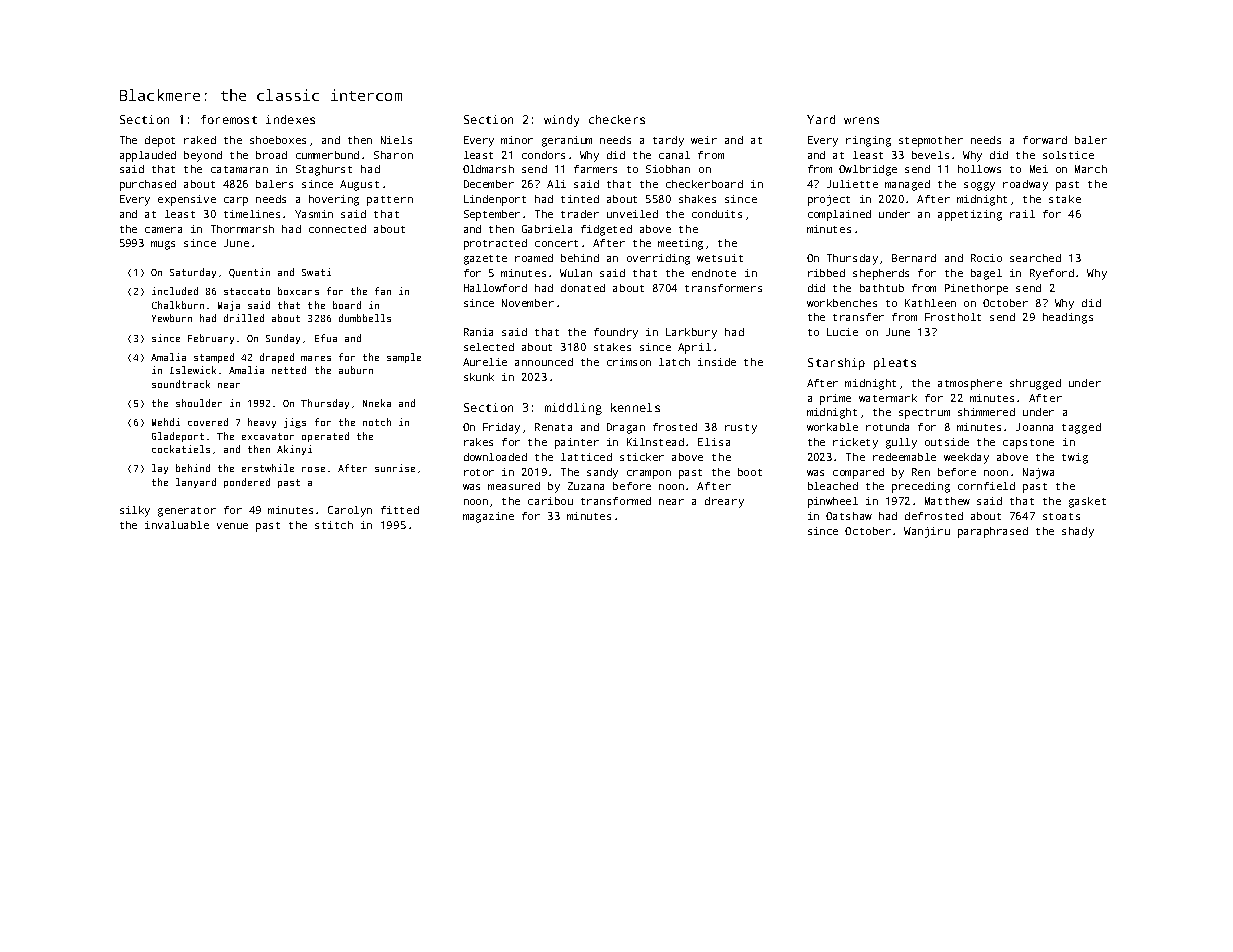 Image resolution: width=1233 pixels, height=952 pixels. What do you see at coordinates (148, 185) in the image?
I see `purchased` at bounding box center [148, 185].
